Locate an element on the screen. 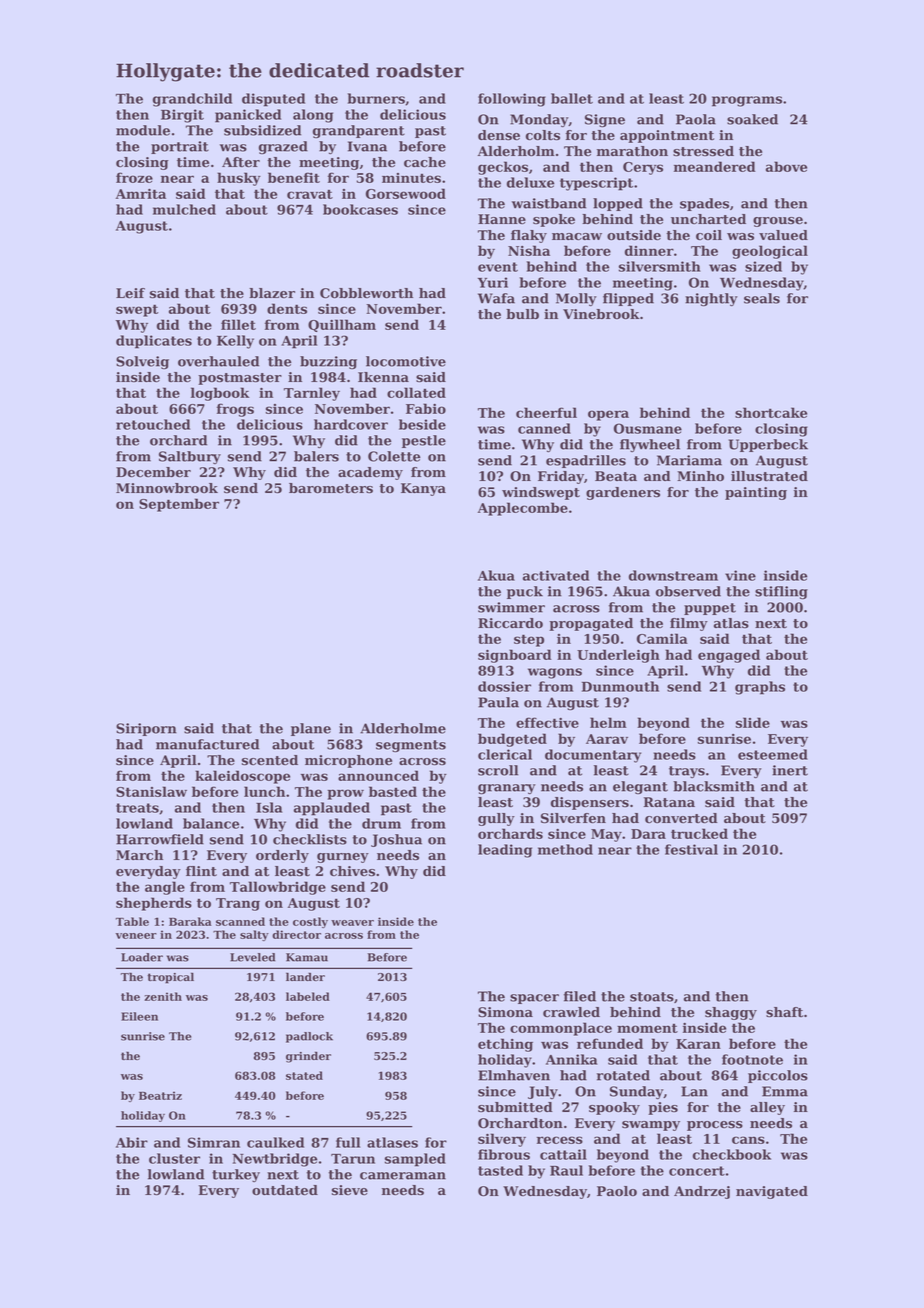 The height and width of the screenshot is (1308, 924). ballet is located at coordinates (572, 98).
